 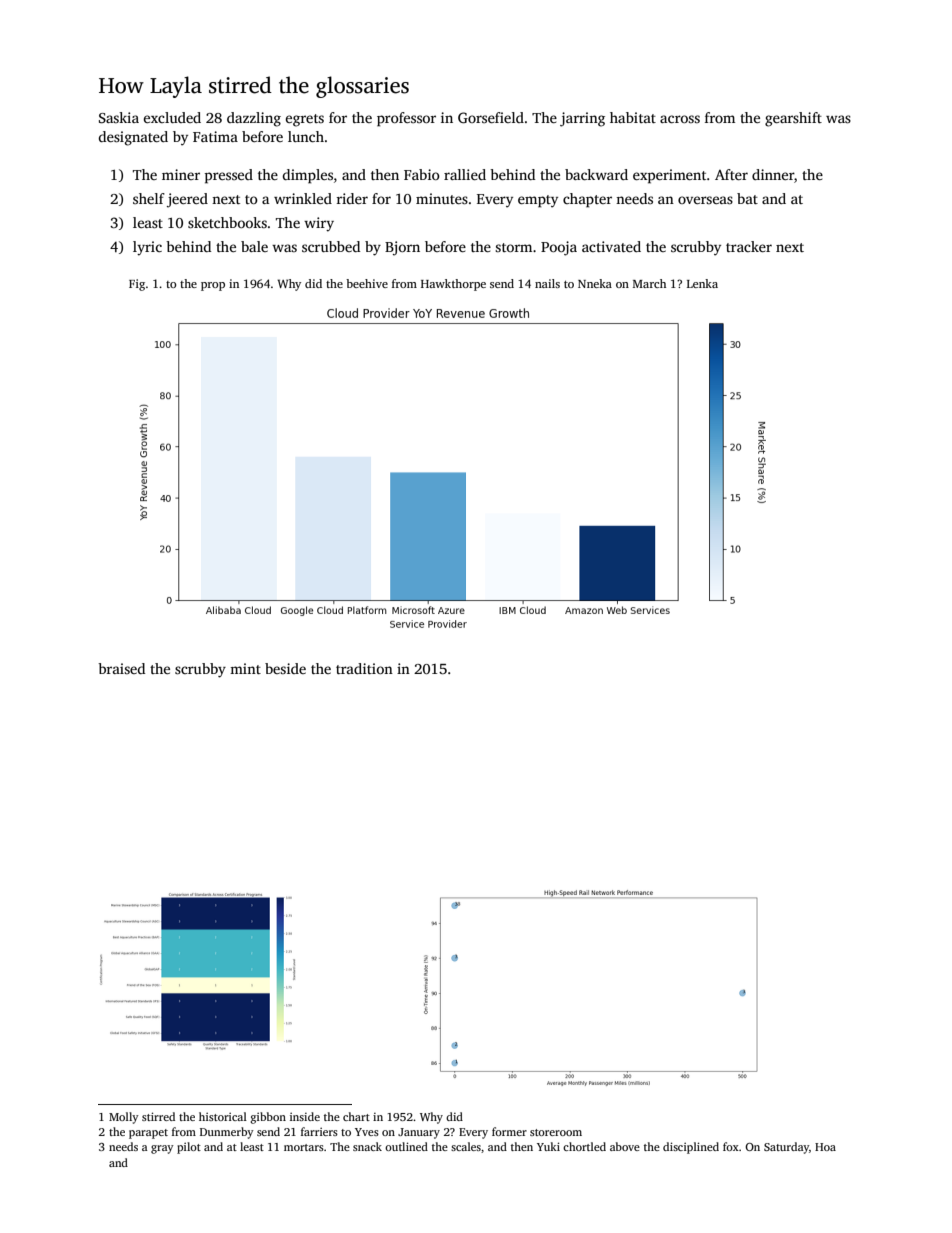 What do you see at coordinates (245, 668) in the screenshot?
I see `mint` at bounding box center [245, 668].
